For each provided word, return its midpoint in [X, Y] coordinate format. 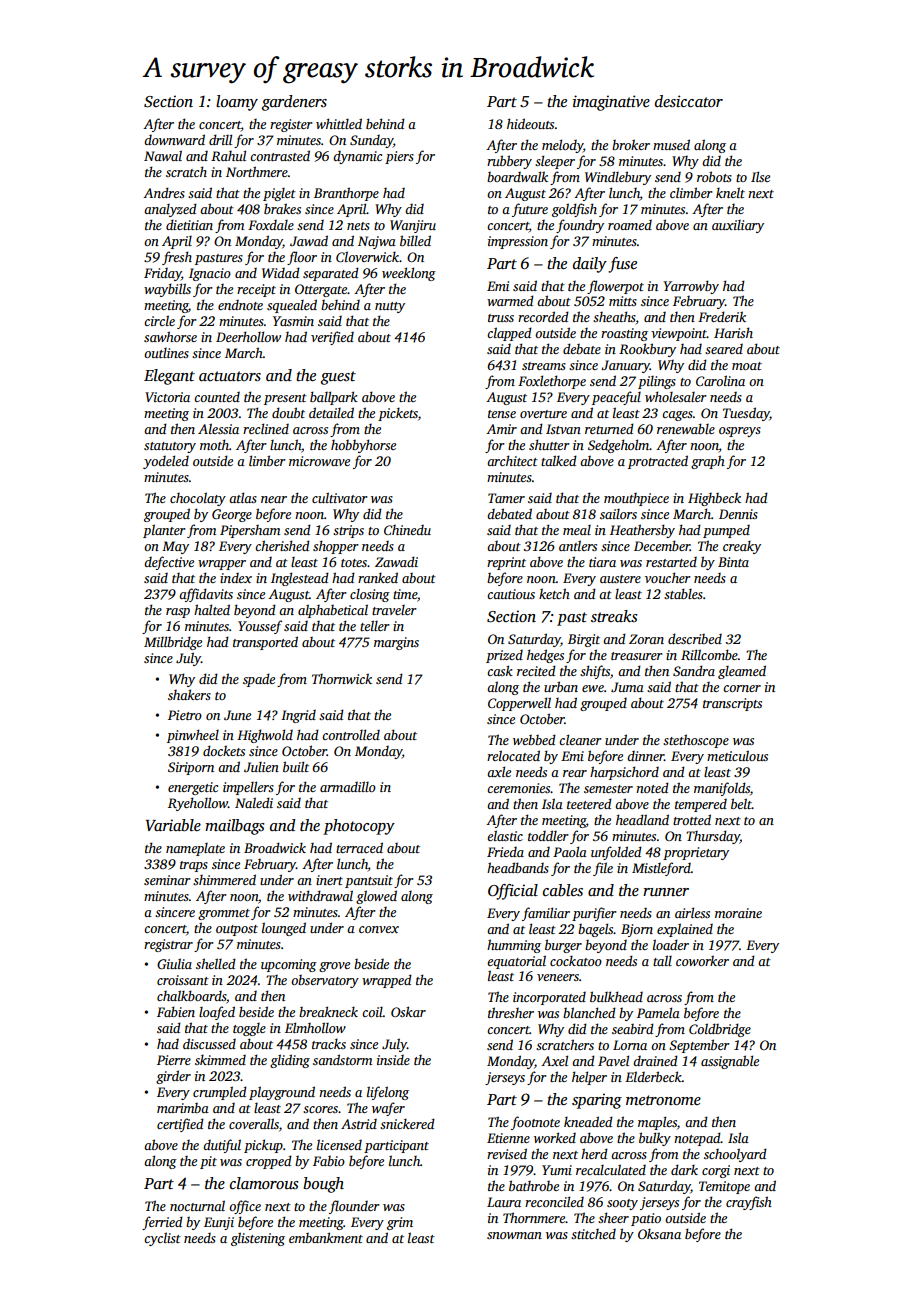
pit [208, 1162]
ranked [378, 577]
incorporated [549, 998]
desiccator [689, 101]
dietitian [189, 224]
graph [708, 462]
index [236, 578]
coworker [702, 960]
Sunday [371, 141]
